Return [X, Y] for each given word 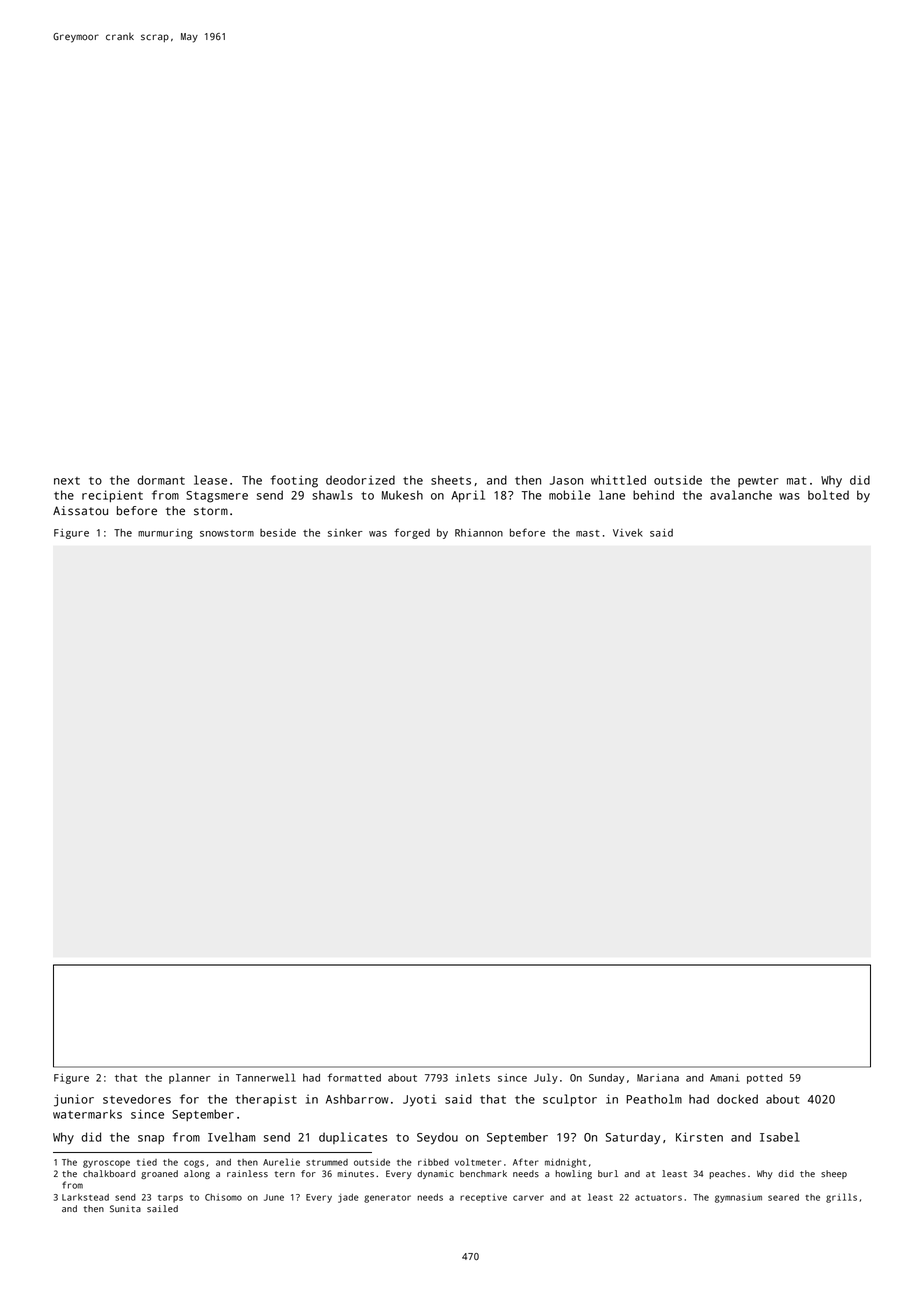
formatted [354, 1077]
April [468, 496]
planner [190, 1078]
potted [764, 1079]
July [546, 1078]
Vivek [628, 533]
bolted [828, 495]
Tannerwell [266, 1077]
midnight [565, 1163]
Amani [725, 1078]
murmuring [165, 534]
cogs [194, 1164]
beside [278, 533]
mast [588, 533]
